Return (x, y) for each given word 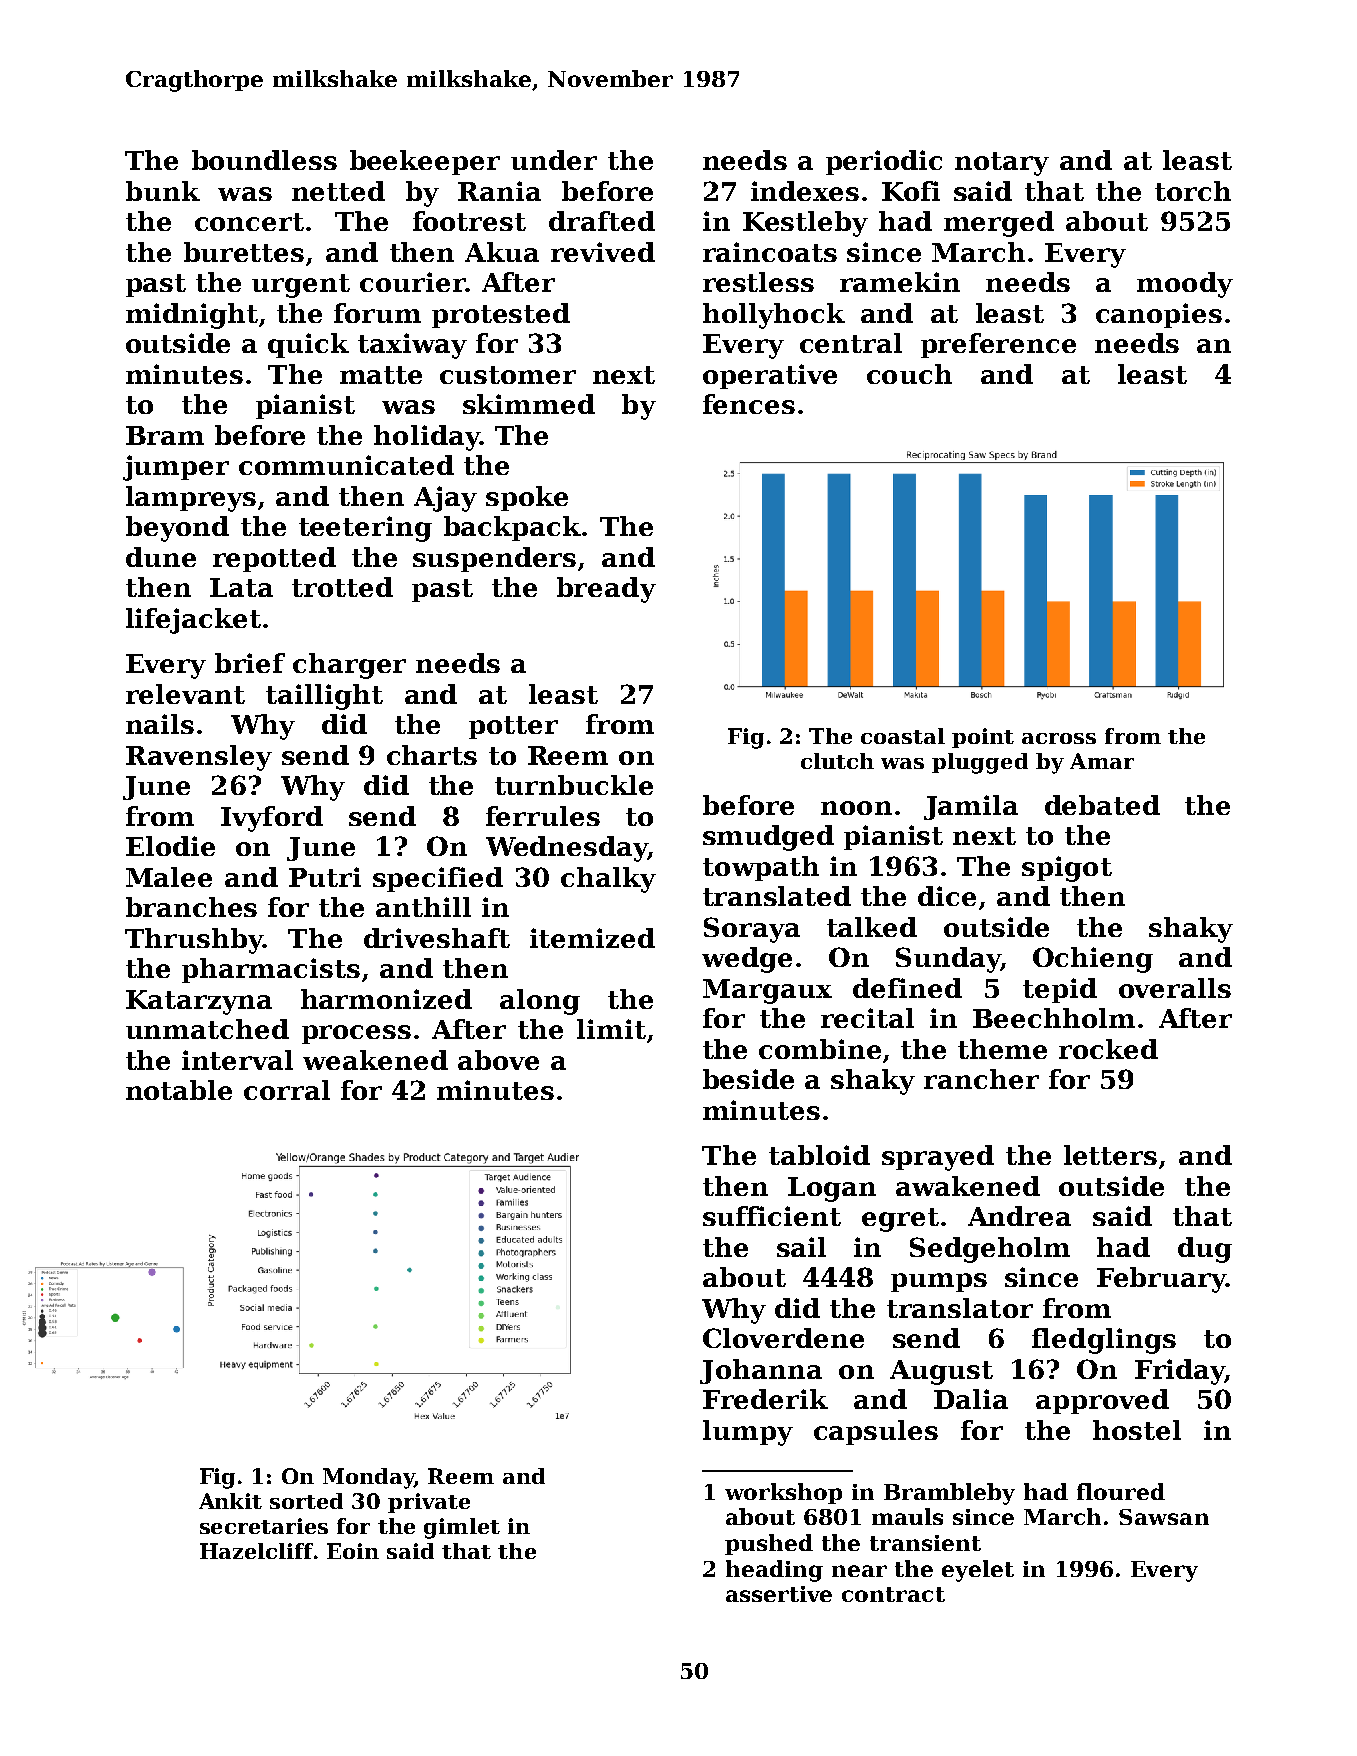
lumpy (748, 1433)
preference (998, 345)
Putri (325, 877)
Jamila (971, 807)
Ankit (230, 1501)
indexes (805, 191)
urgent (301, 286)
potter (513, 727)
